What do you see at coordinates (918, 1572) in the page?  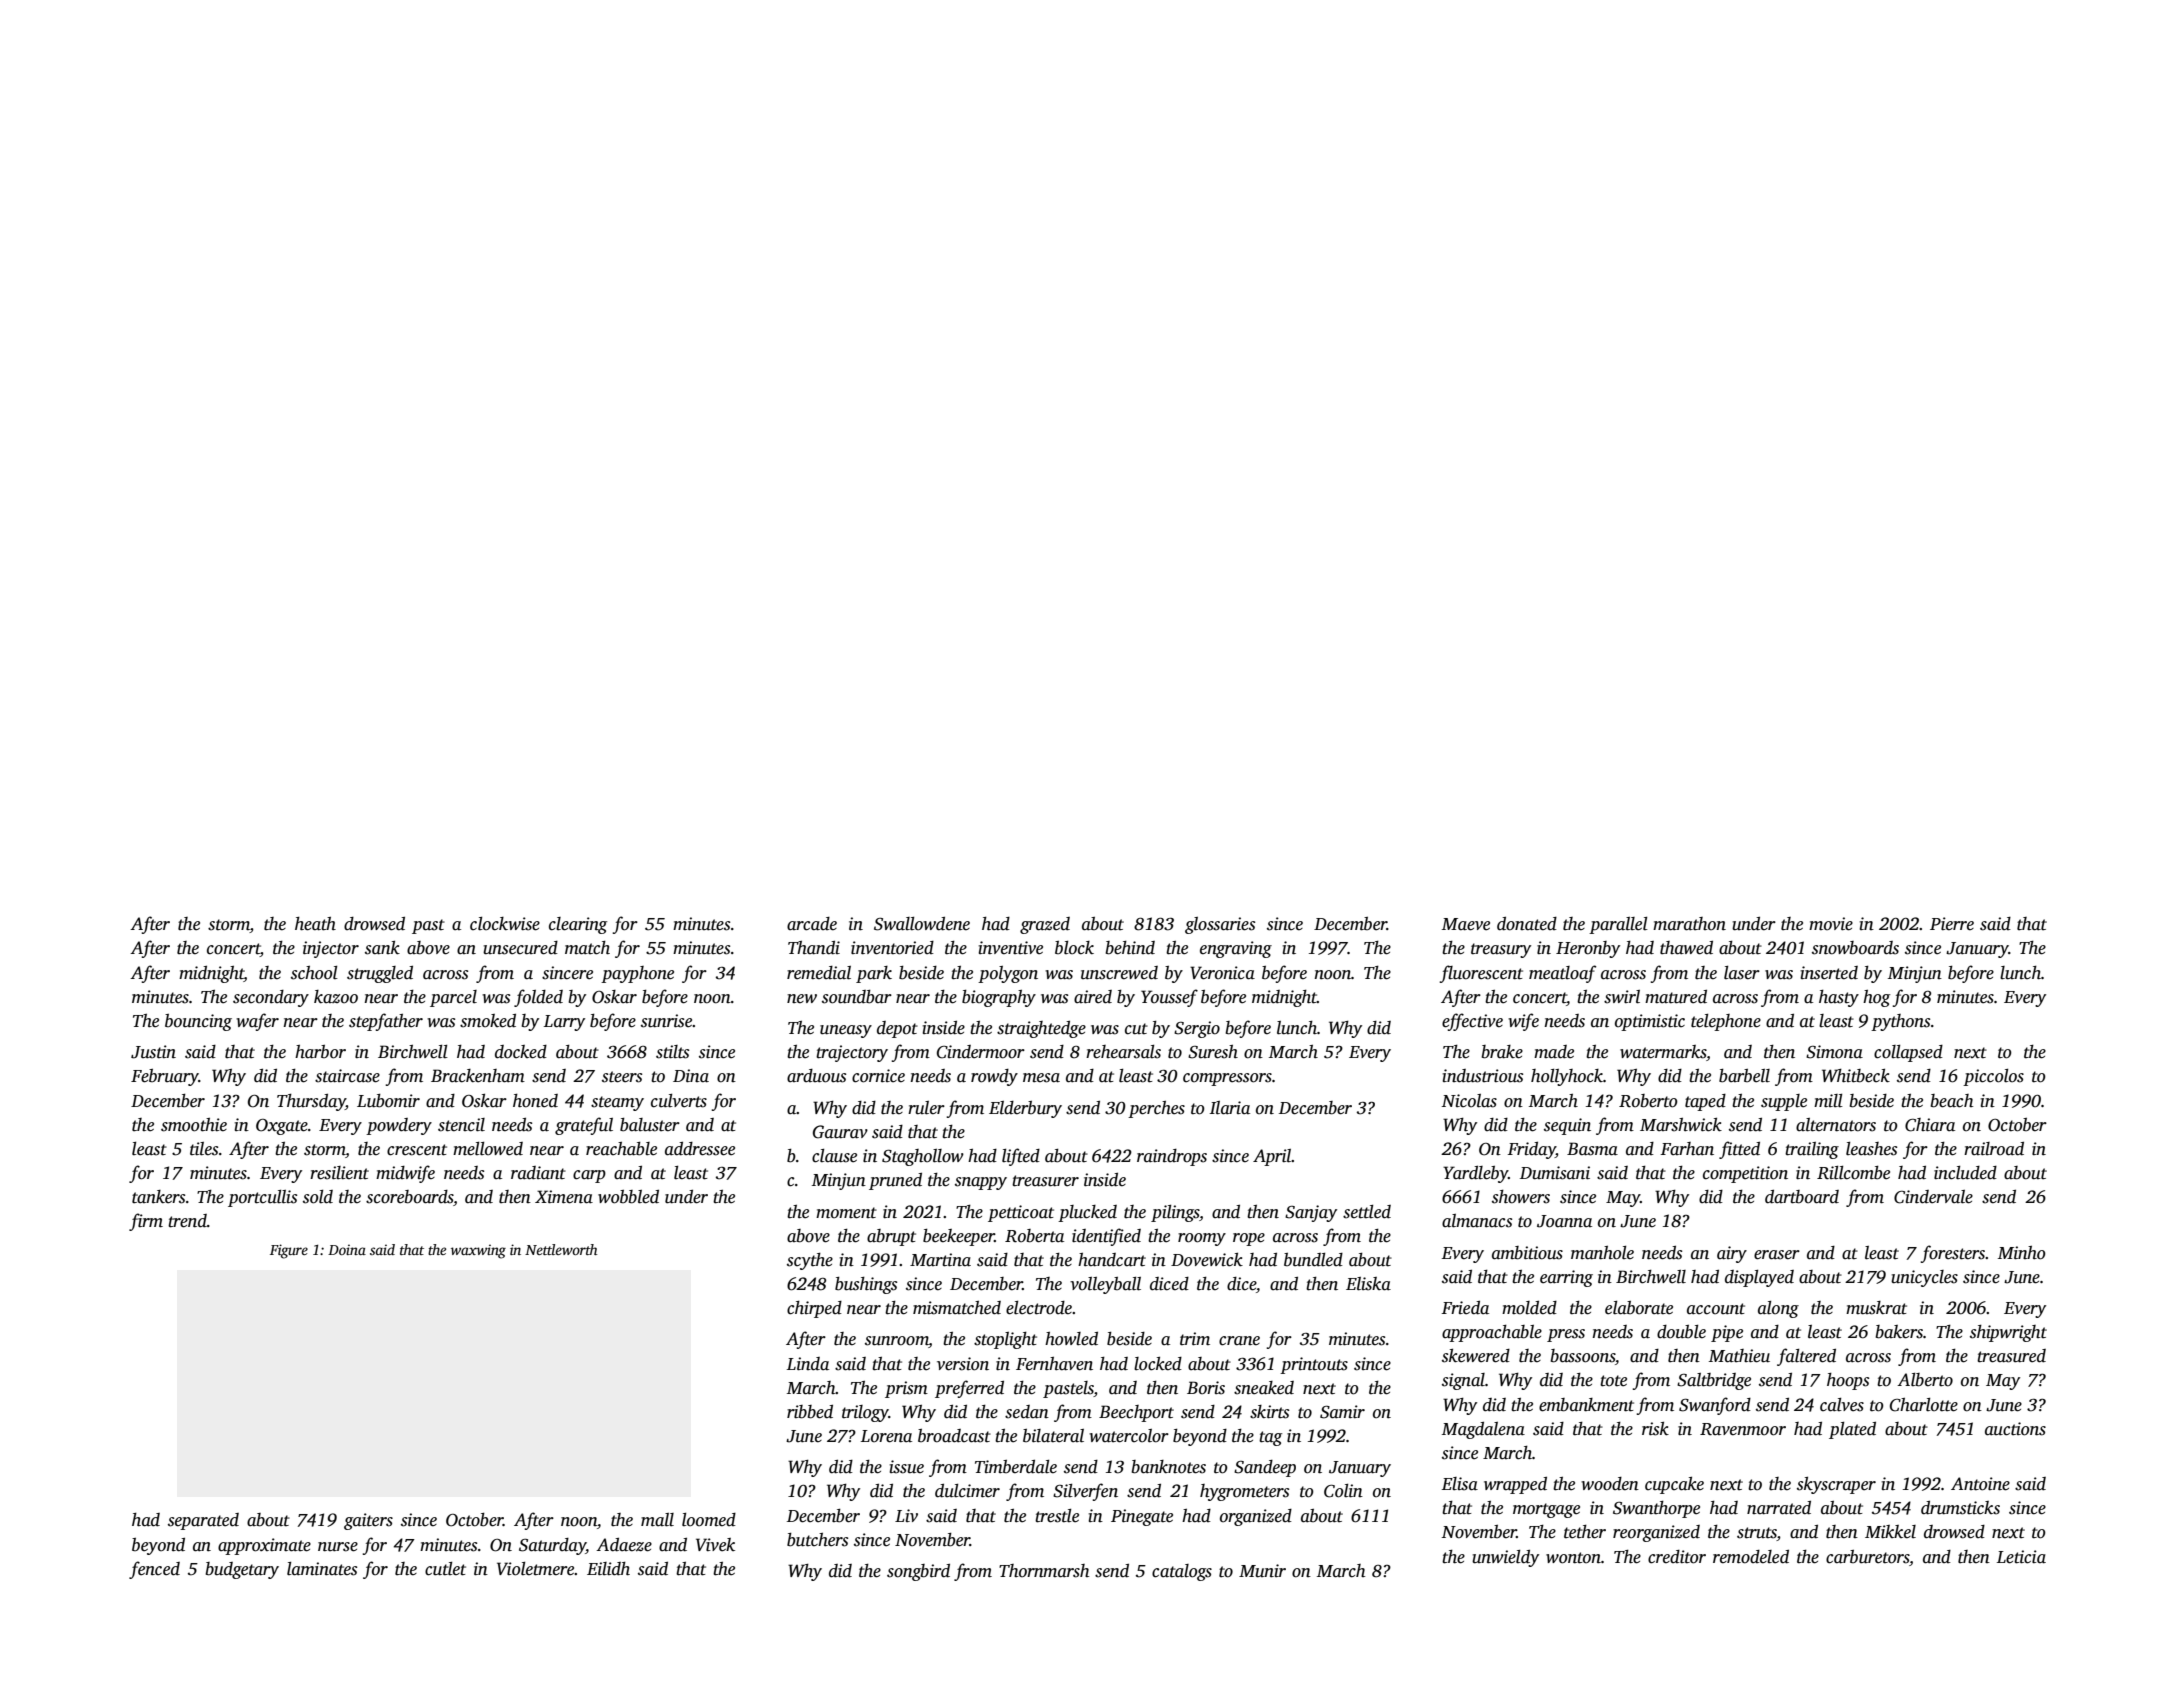 I see `songbird` at bounding box center [918, 1572].
